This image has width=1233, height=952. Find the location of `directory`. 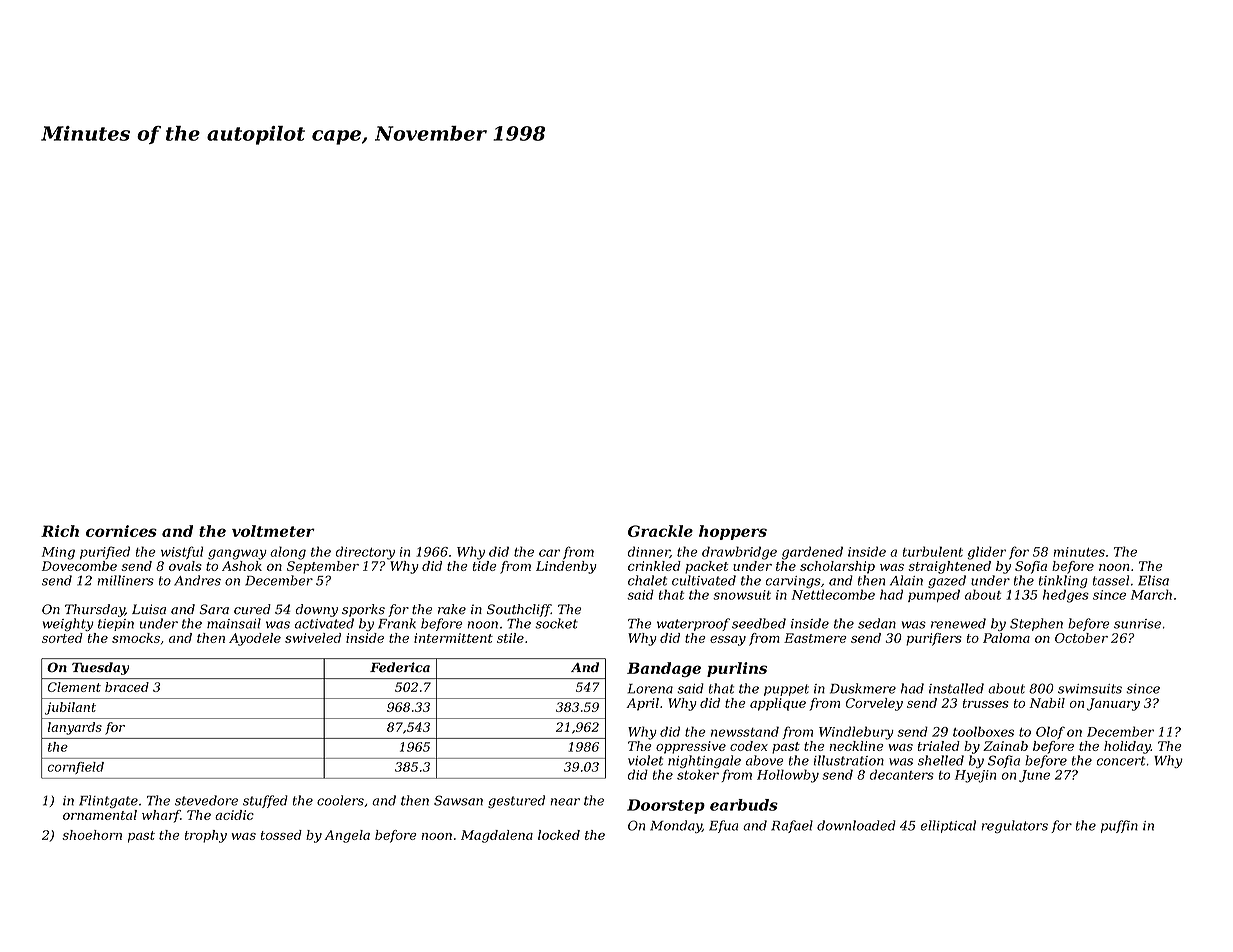

directory is located at coordinates (365, 553).
